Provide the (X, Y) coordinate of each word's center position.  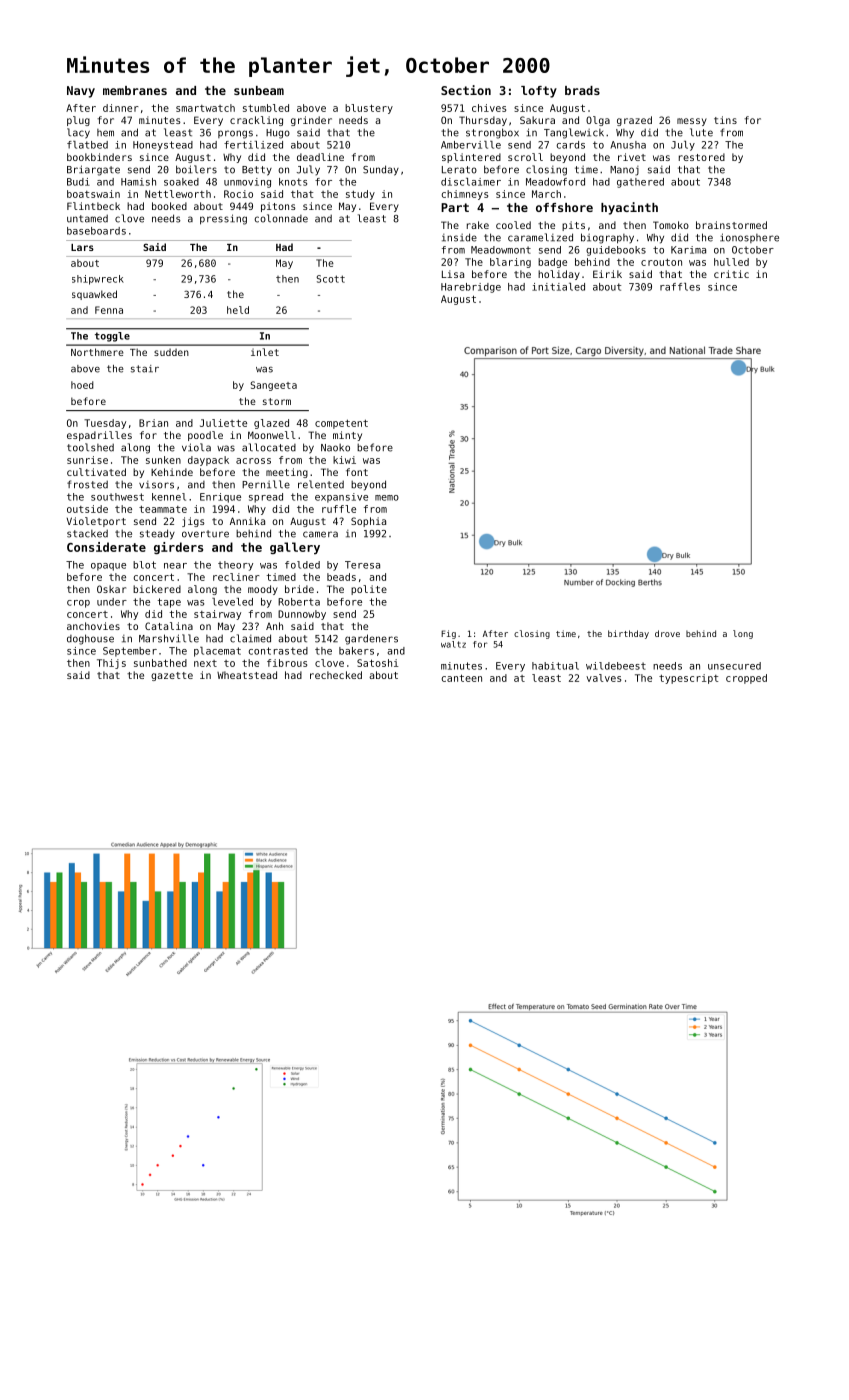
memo (387, 498)
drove (667, 633)
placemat (217, 652)
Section (466, 90)
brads (582, 90)
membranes (135, 90)
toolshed (90, 447)
